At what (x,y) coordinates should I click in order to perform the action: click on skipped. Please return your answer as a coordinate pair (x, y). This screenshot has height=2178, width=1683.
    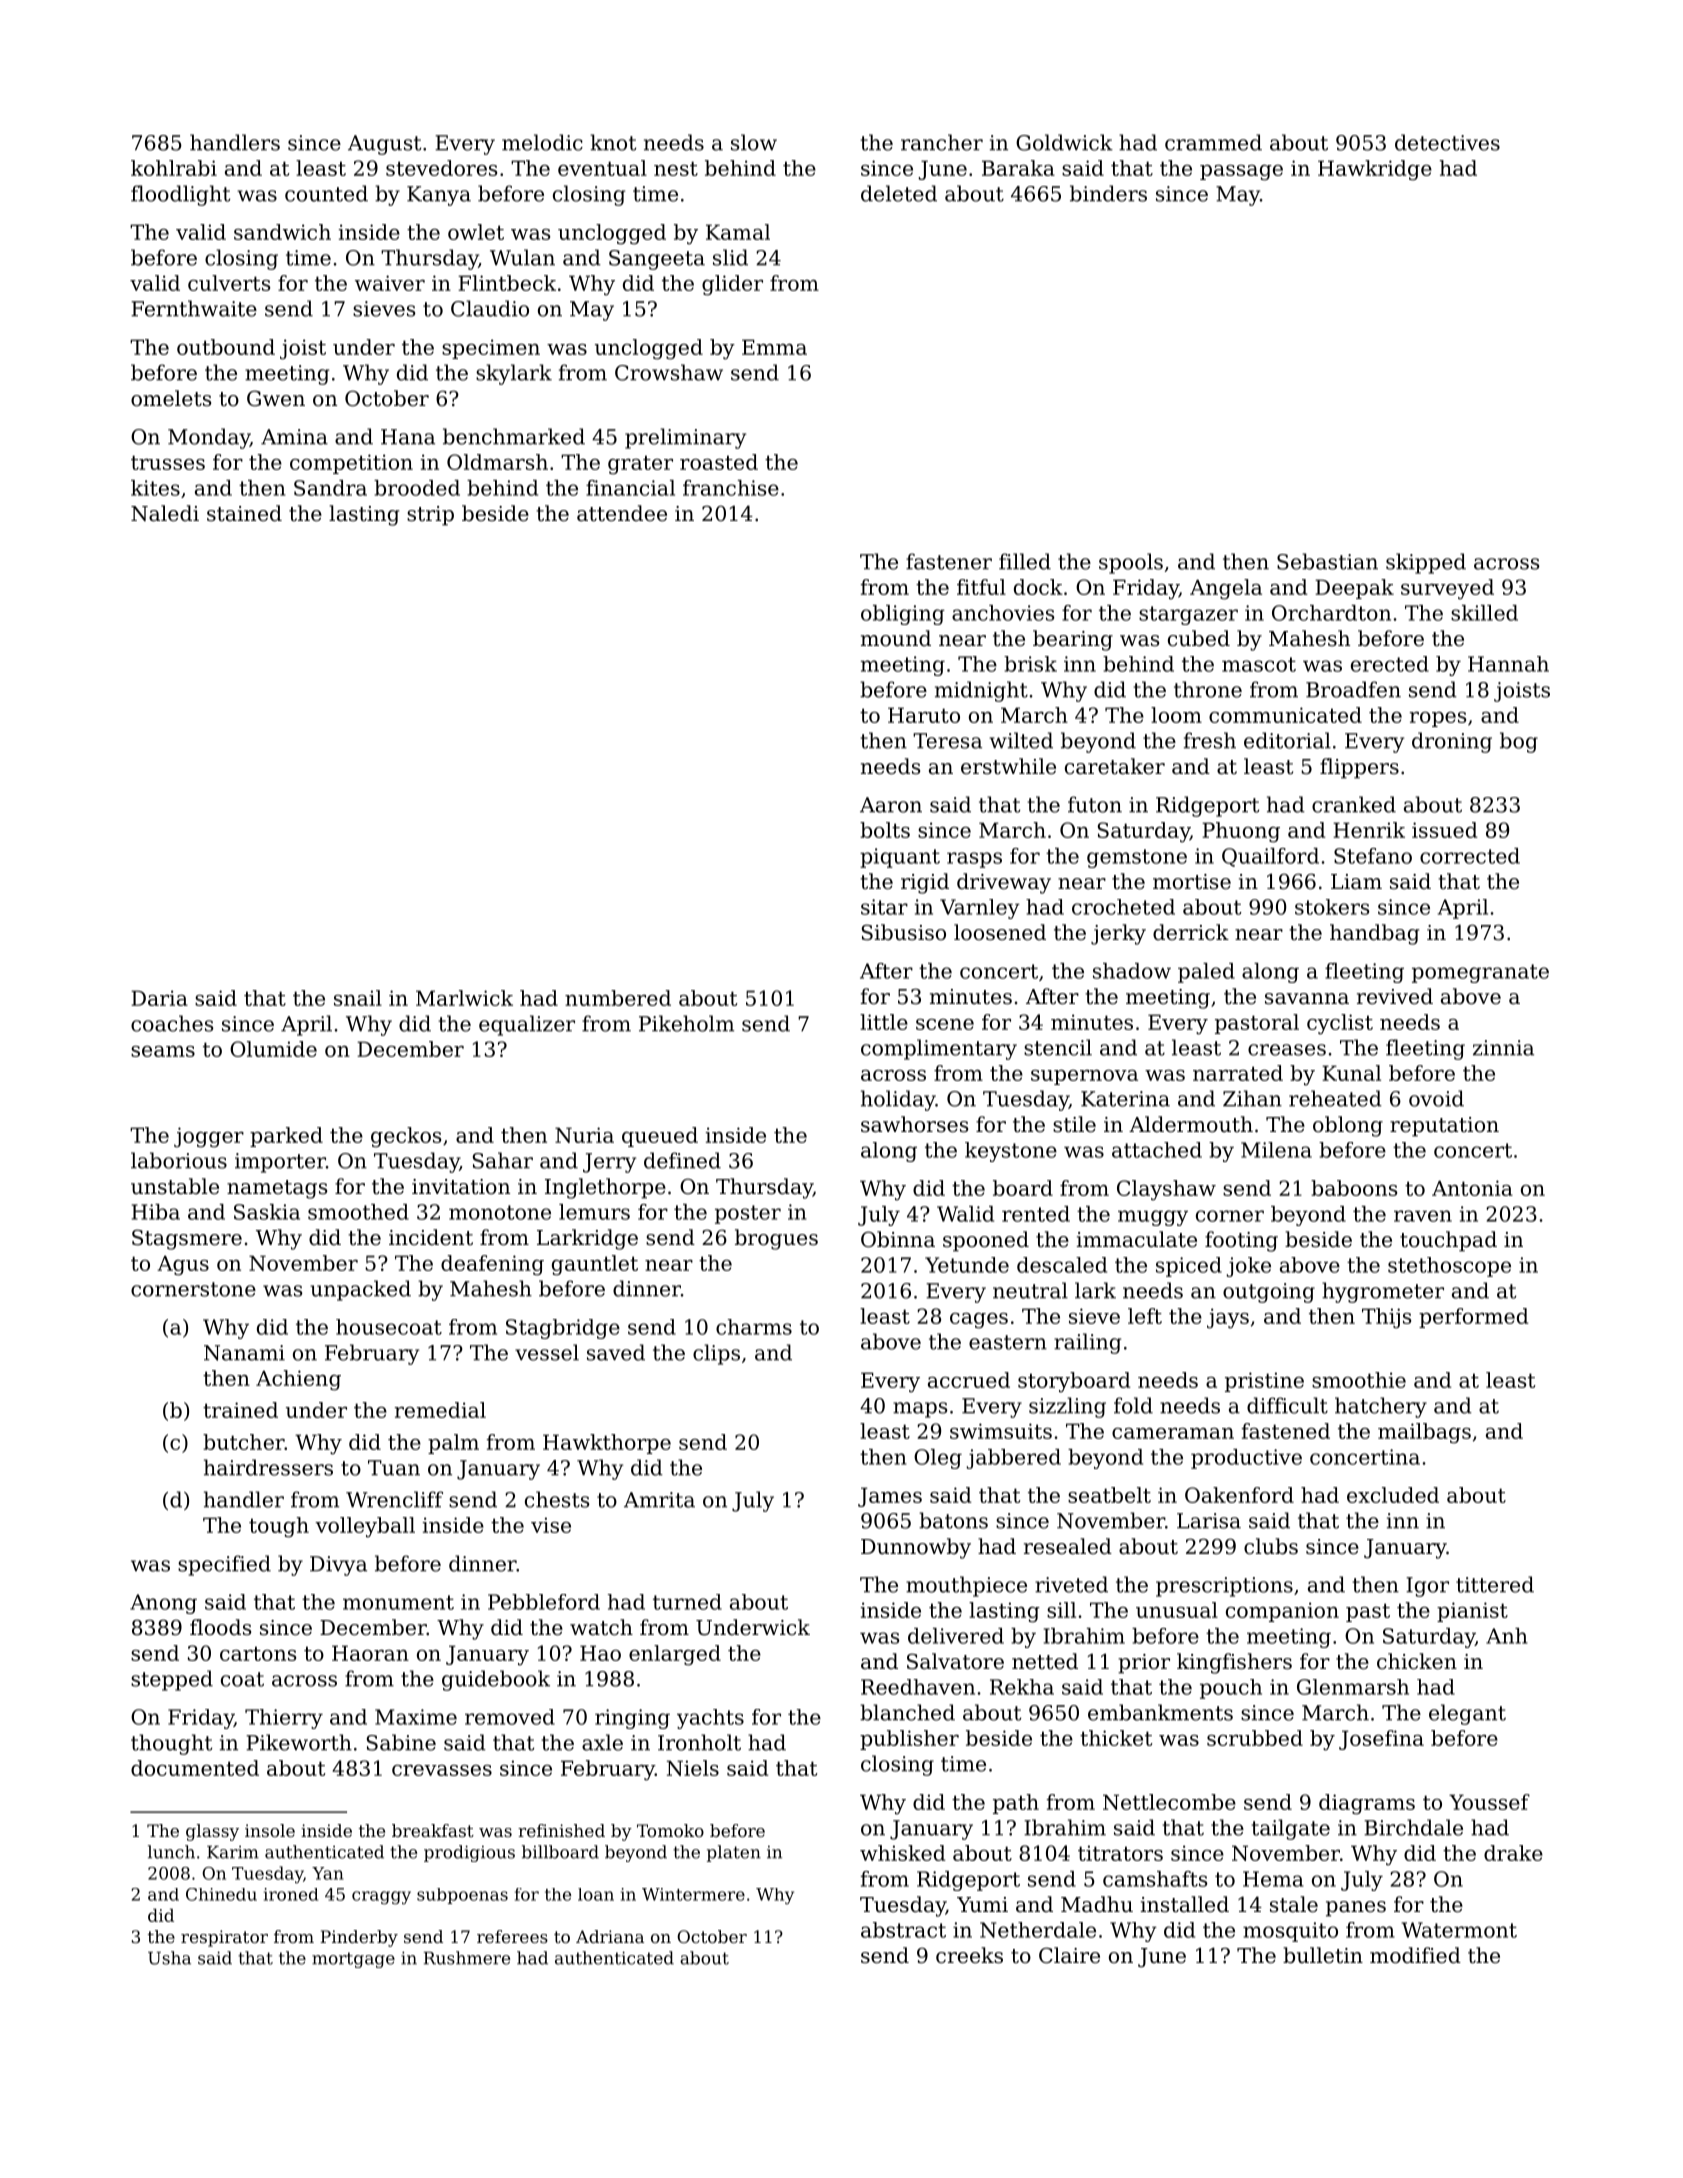
    Looking at the image, I should click on (1426, 563).
